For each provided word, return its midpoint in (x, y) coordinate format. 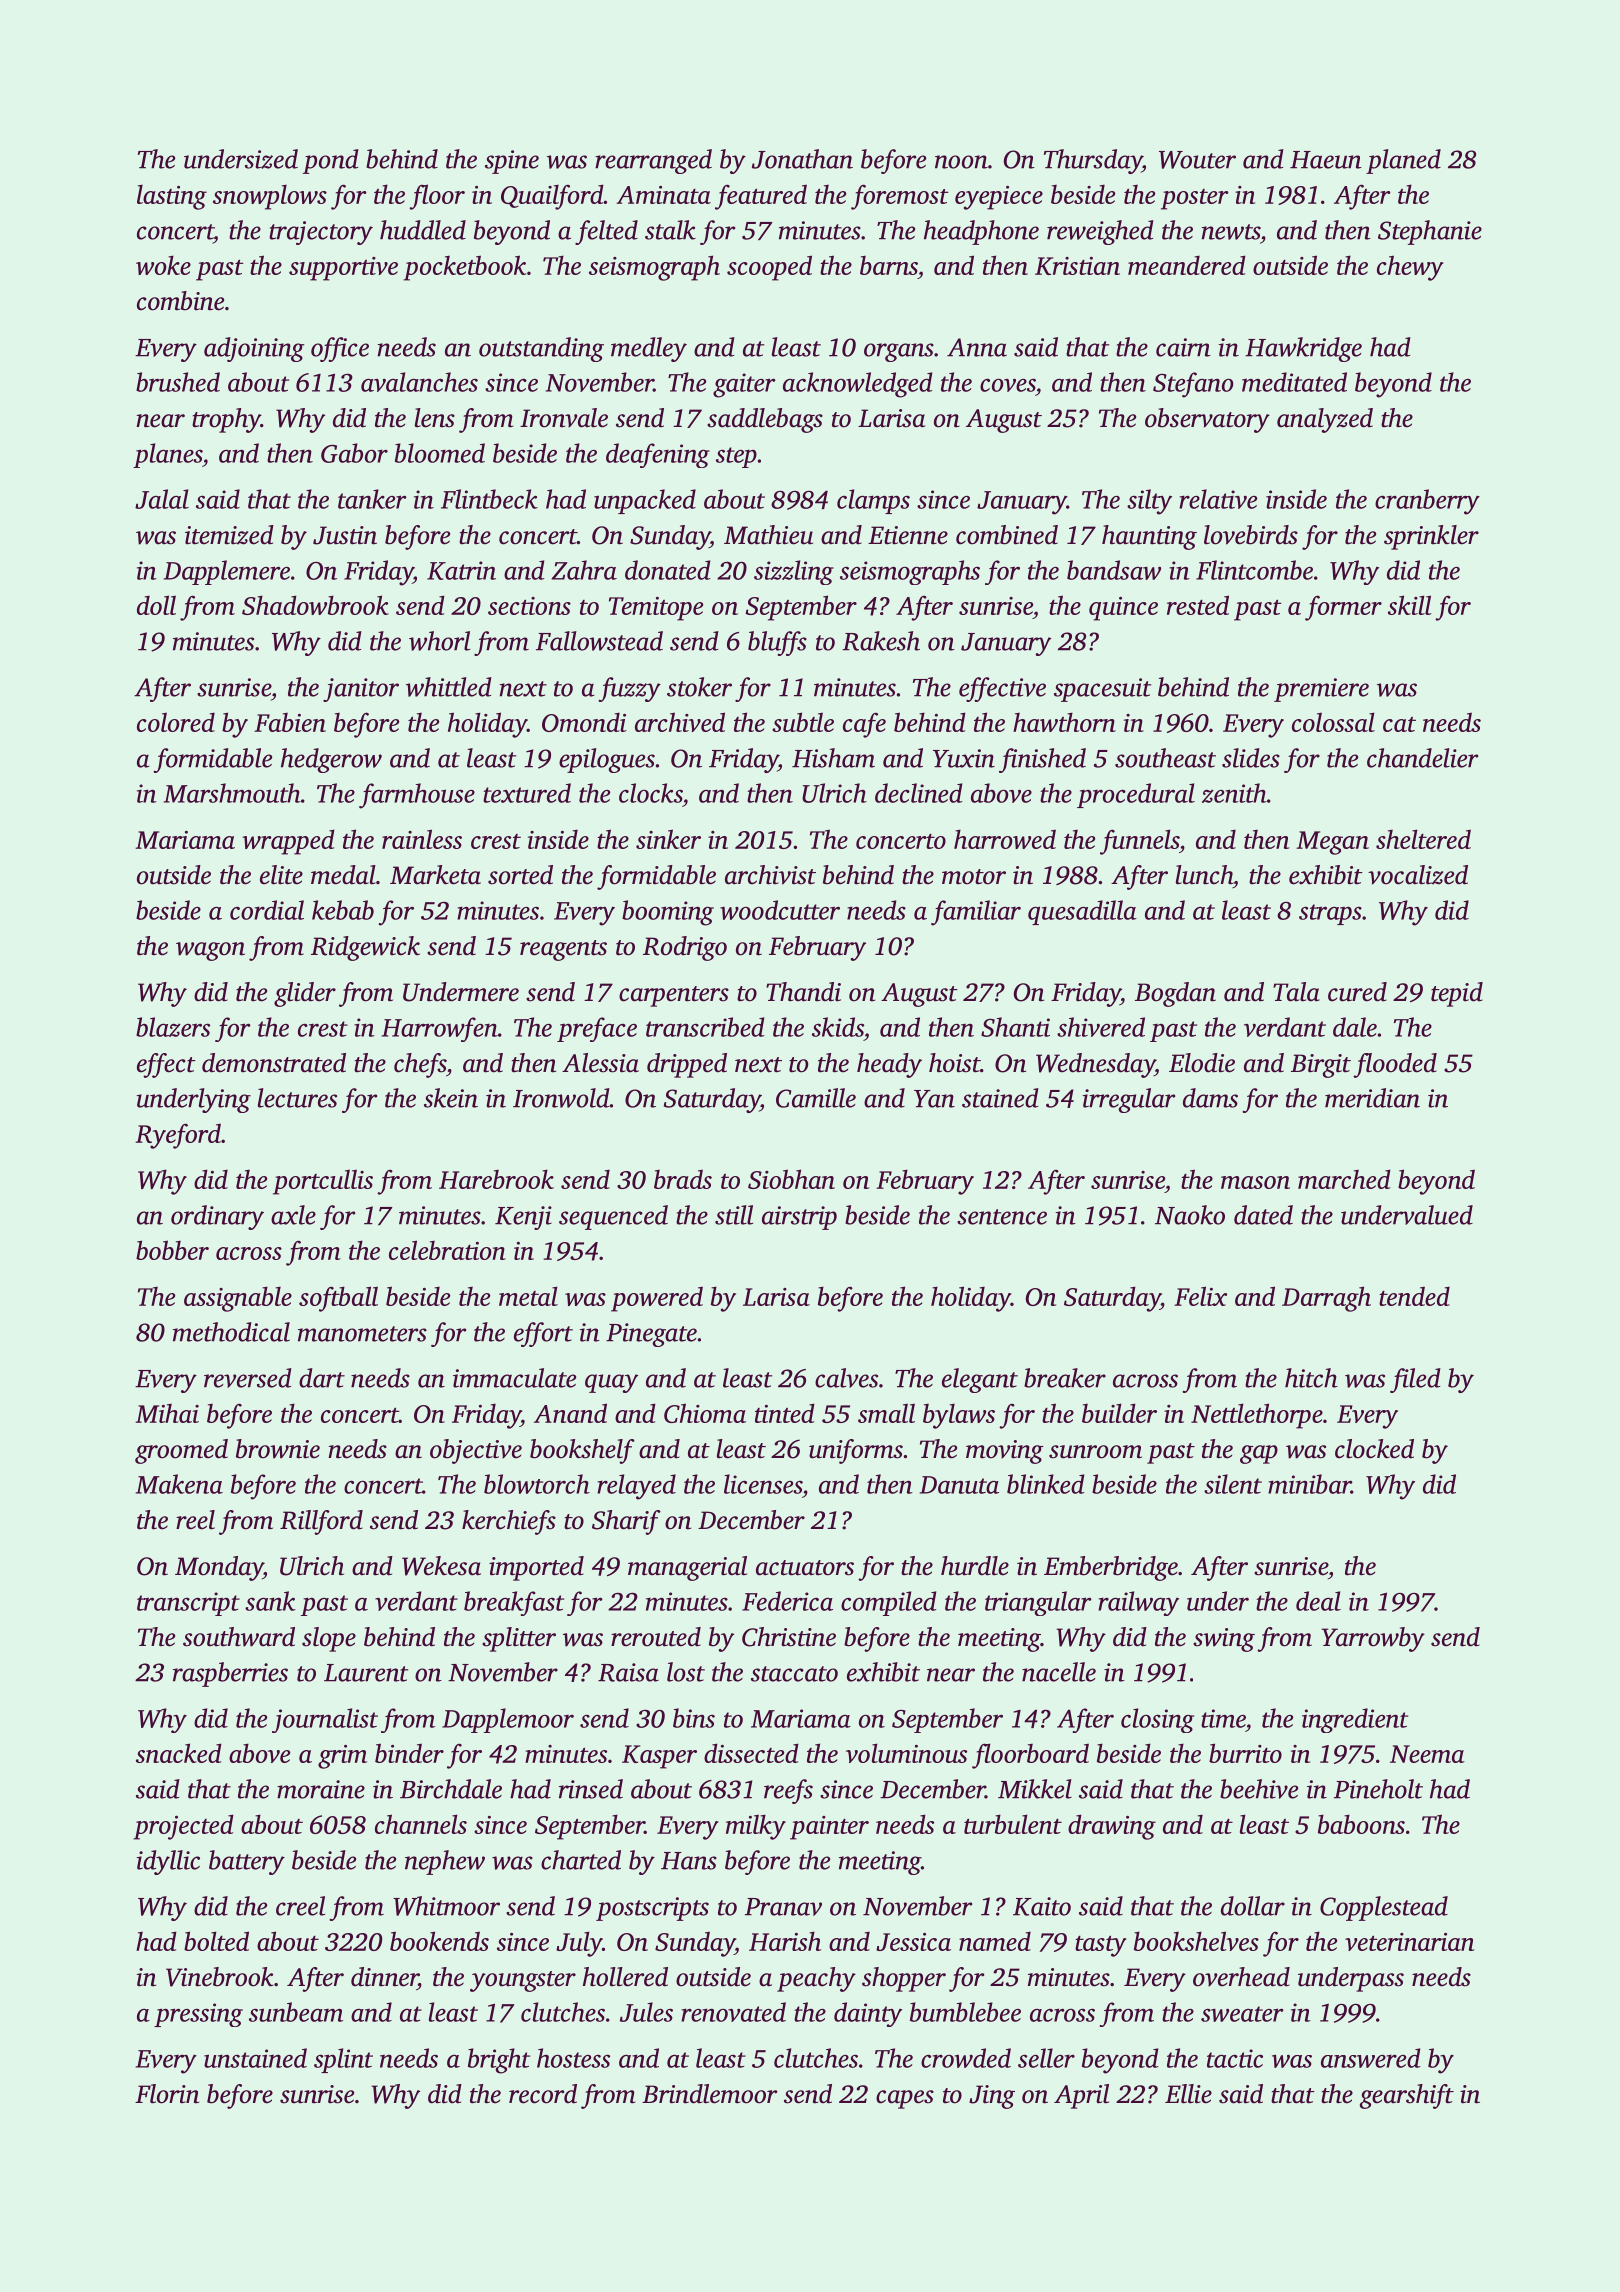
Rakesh (881, 641)
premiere (1321, 690)
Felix (1200, 1296)
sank (270, 1601)
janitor (361, 690)
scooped (769, 268)
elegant (980, 1380)
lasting (172, 197)
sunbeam (296, 2012)
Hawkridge (1303, 349)
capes (905, 2099)
